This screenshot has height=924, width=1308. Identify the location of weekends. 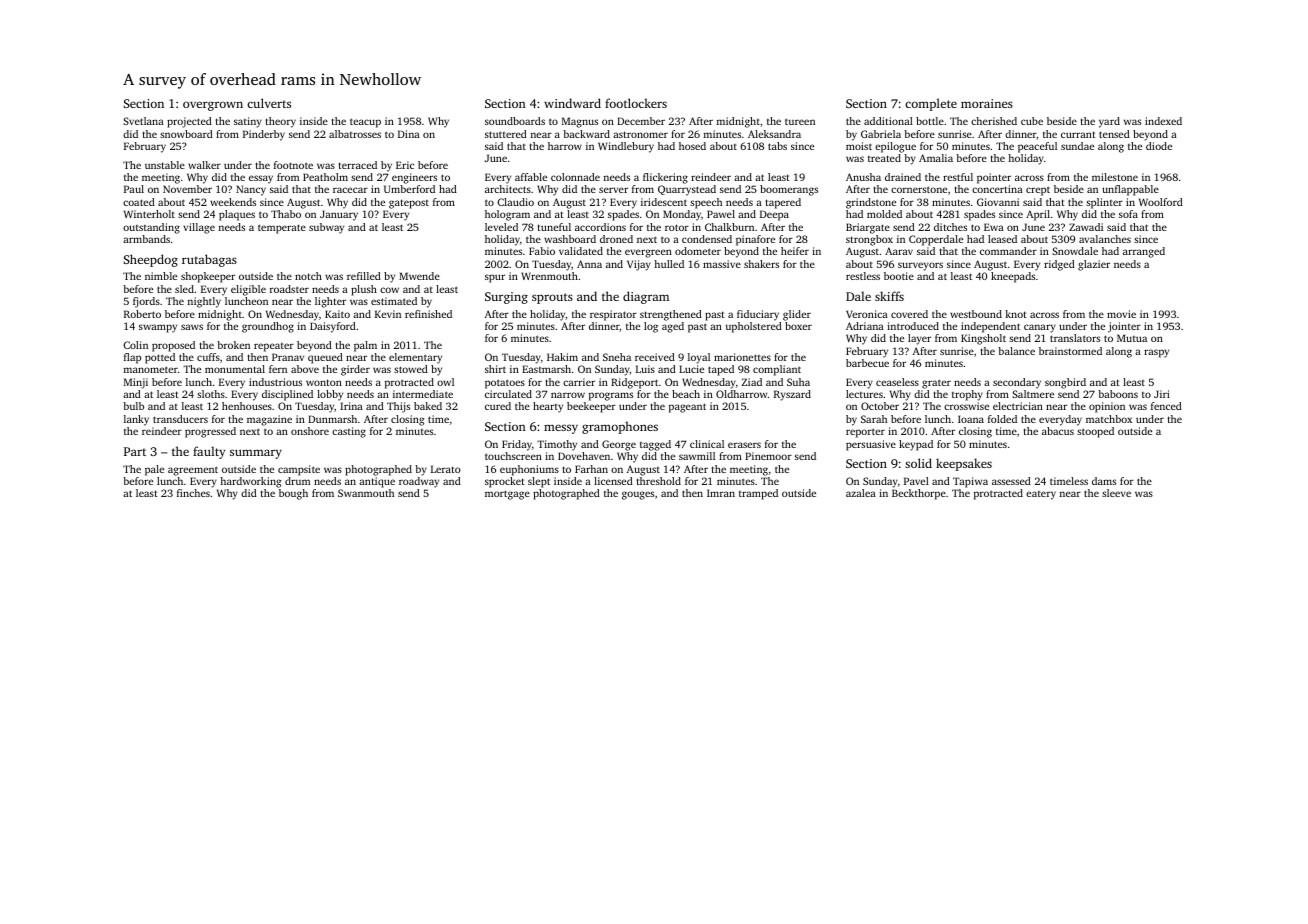
(233, 202).
